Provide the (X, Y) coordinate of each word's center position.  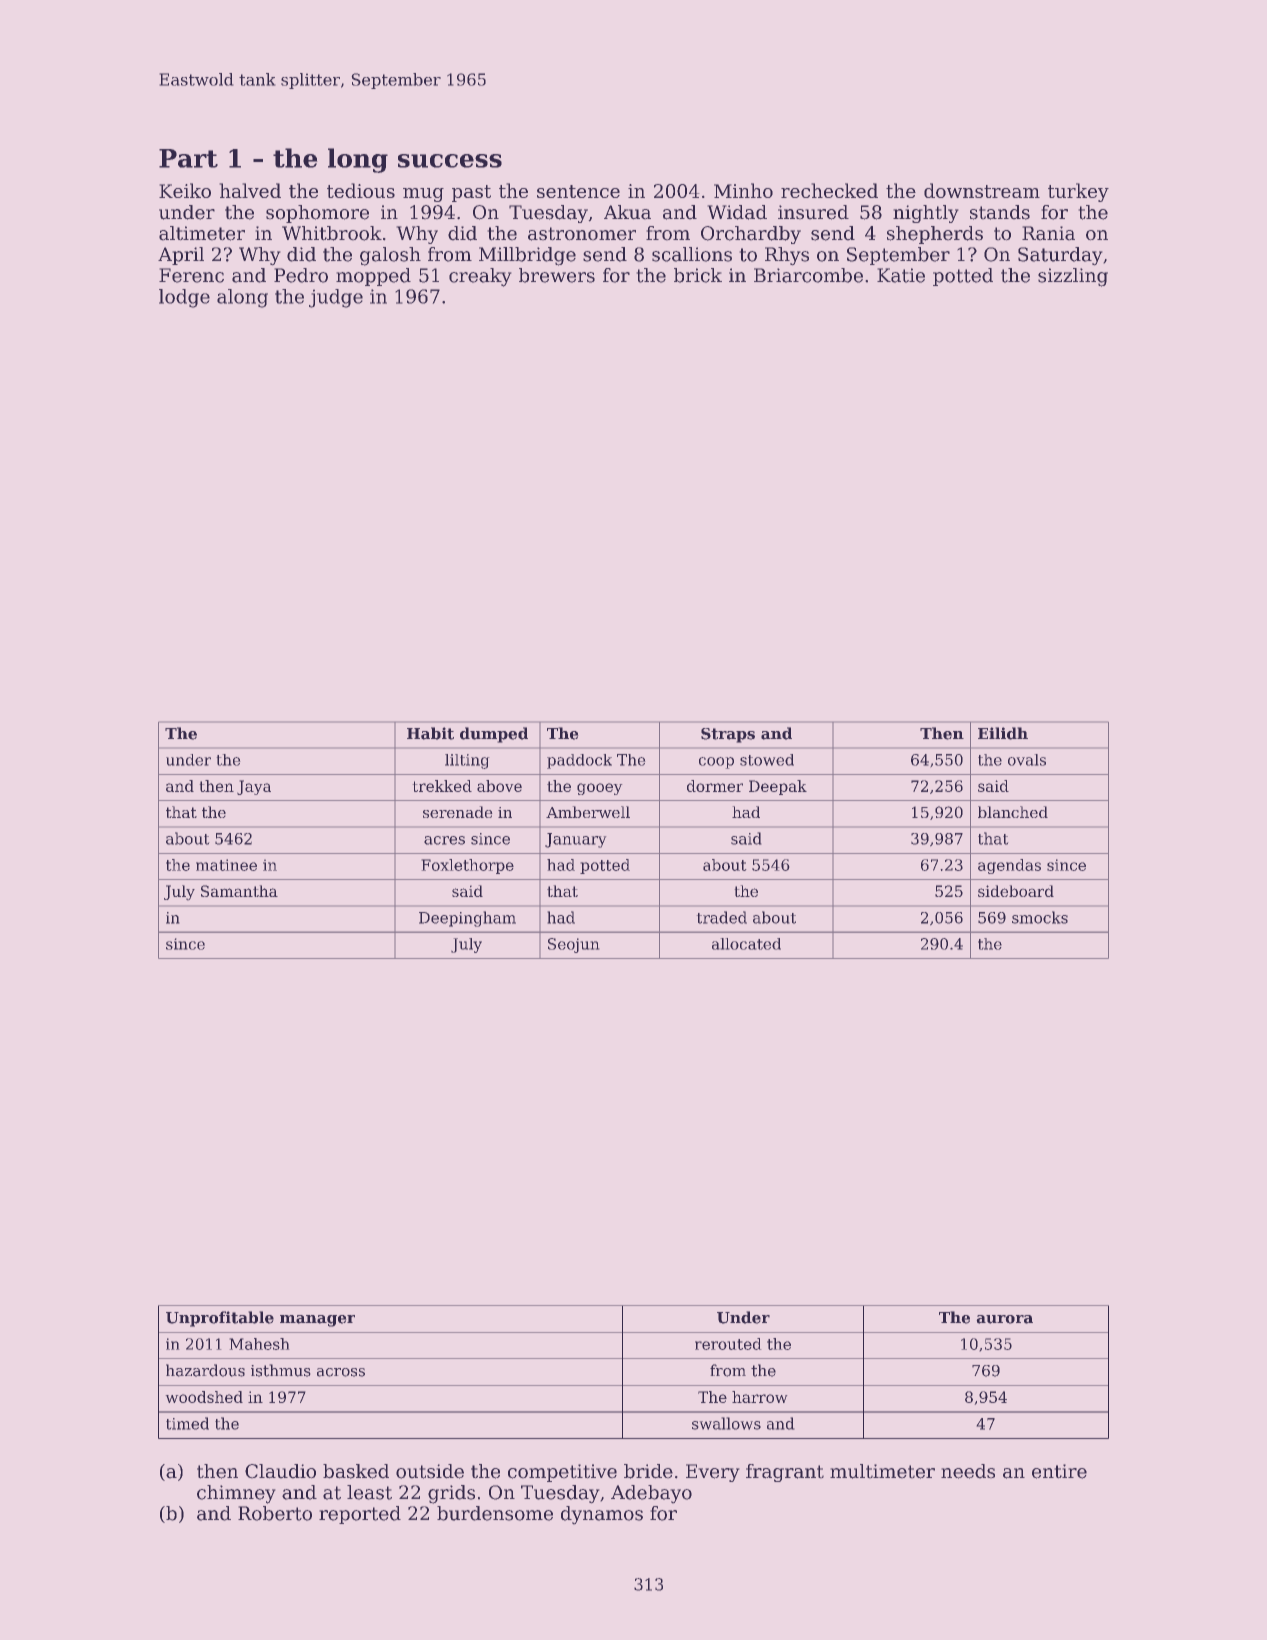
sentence (578, 191)
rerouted (728, 1344)
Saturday (1060, 256)
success (450, 161)
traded (721, 917)
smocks (1040, 917)
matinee (226, 865)
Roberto (275, 1513)
